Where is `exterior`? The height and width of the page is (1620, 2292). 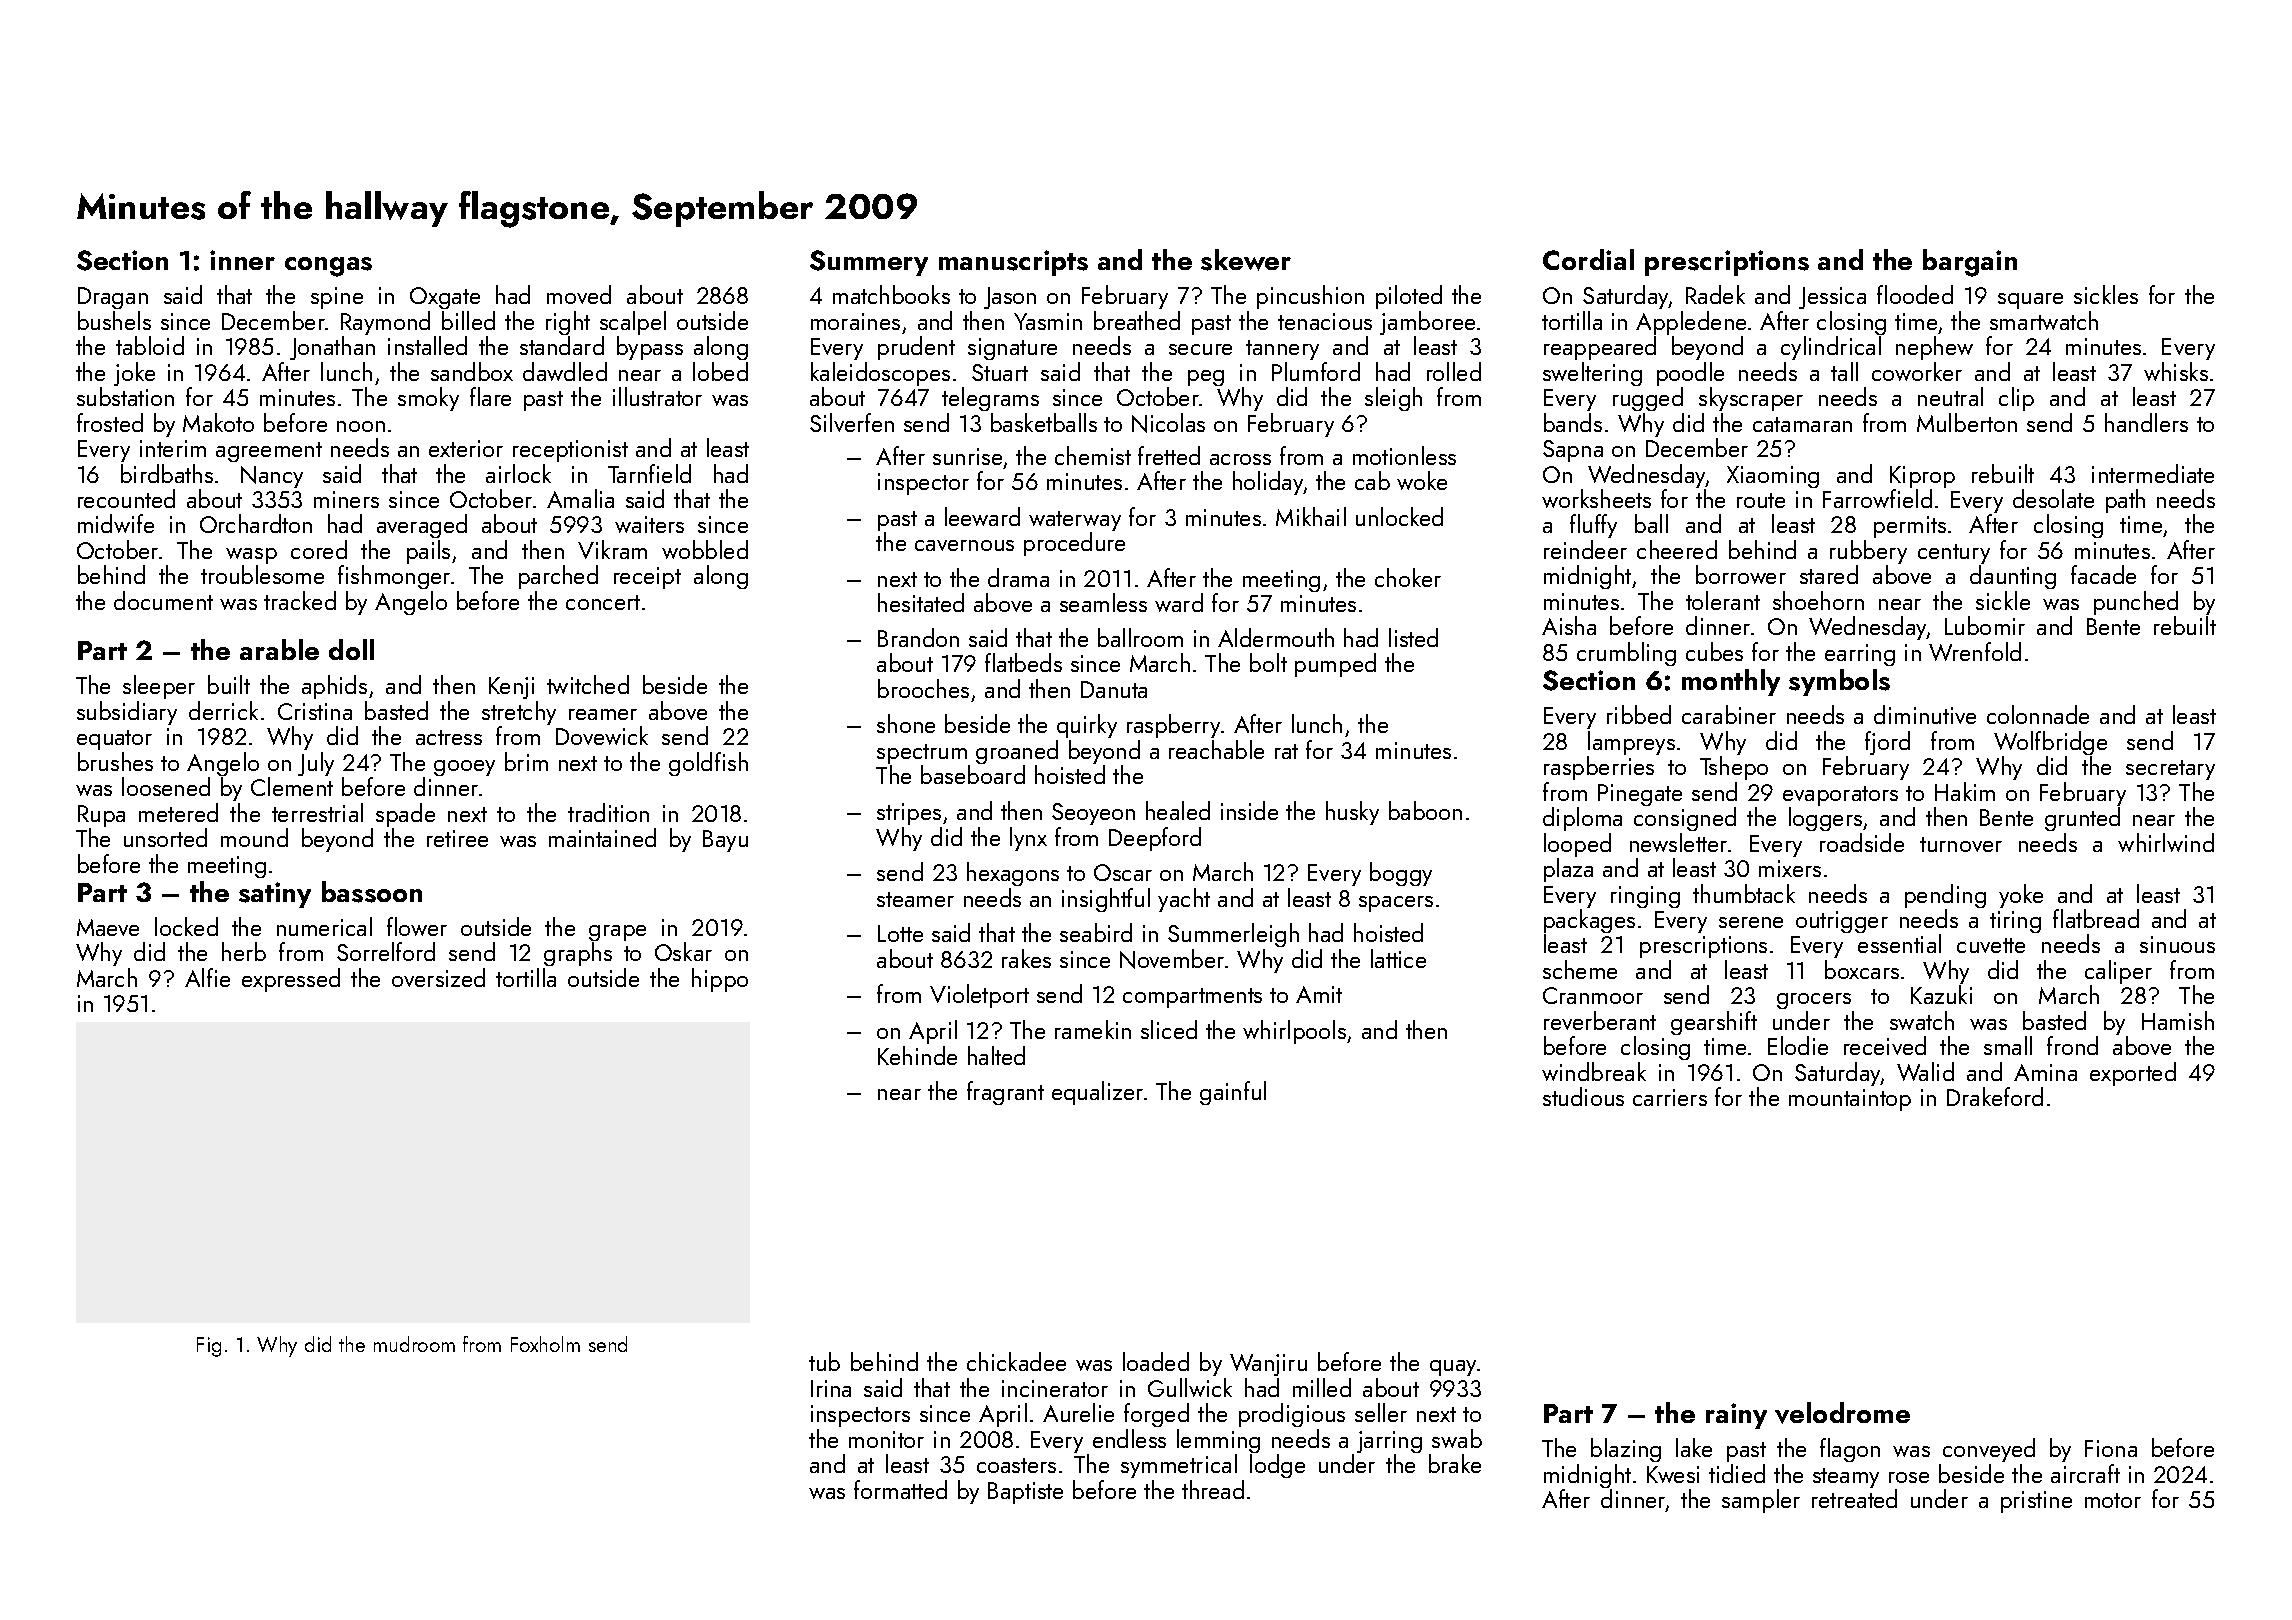
exterior is located at coordinates (466, 448).
